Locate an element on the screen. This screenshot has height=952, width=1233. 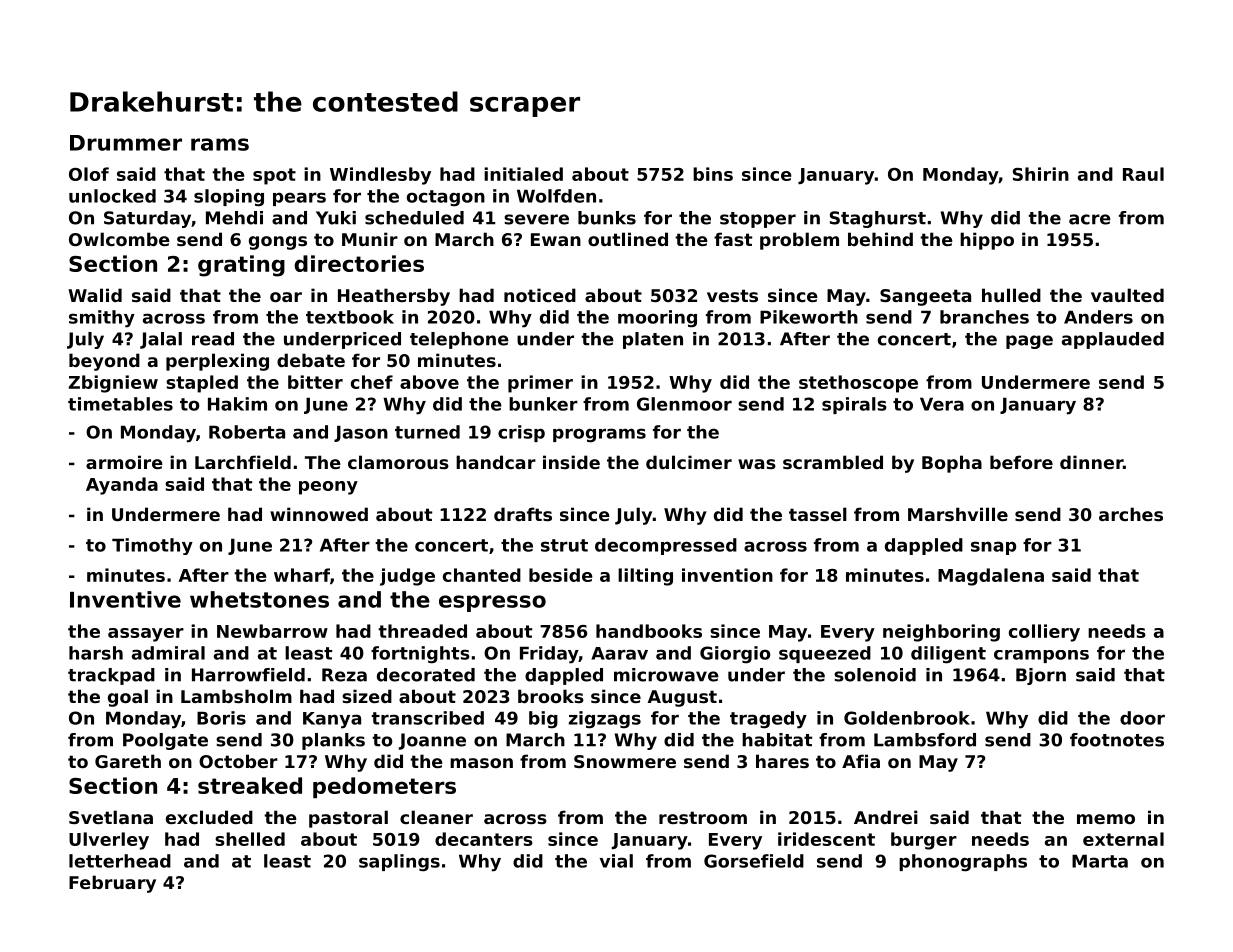
inside is located at coordinates (571, 462).
